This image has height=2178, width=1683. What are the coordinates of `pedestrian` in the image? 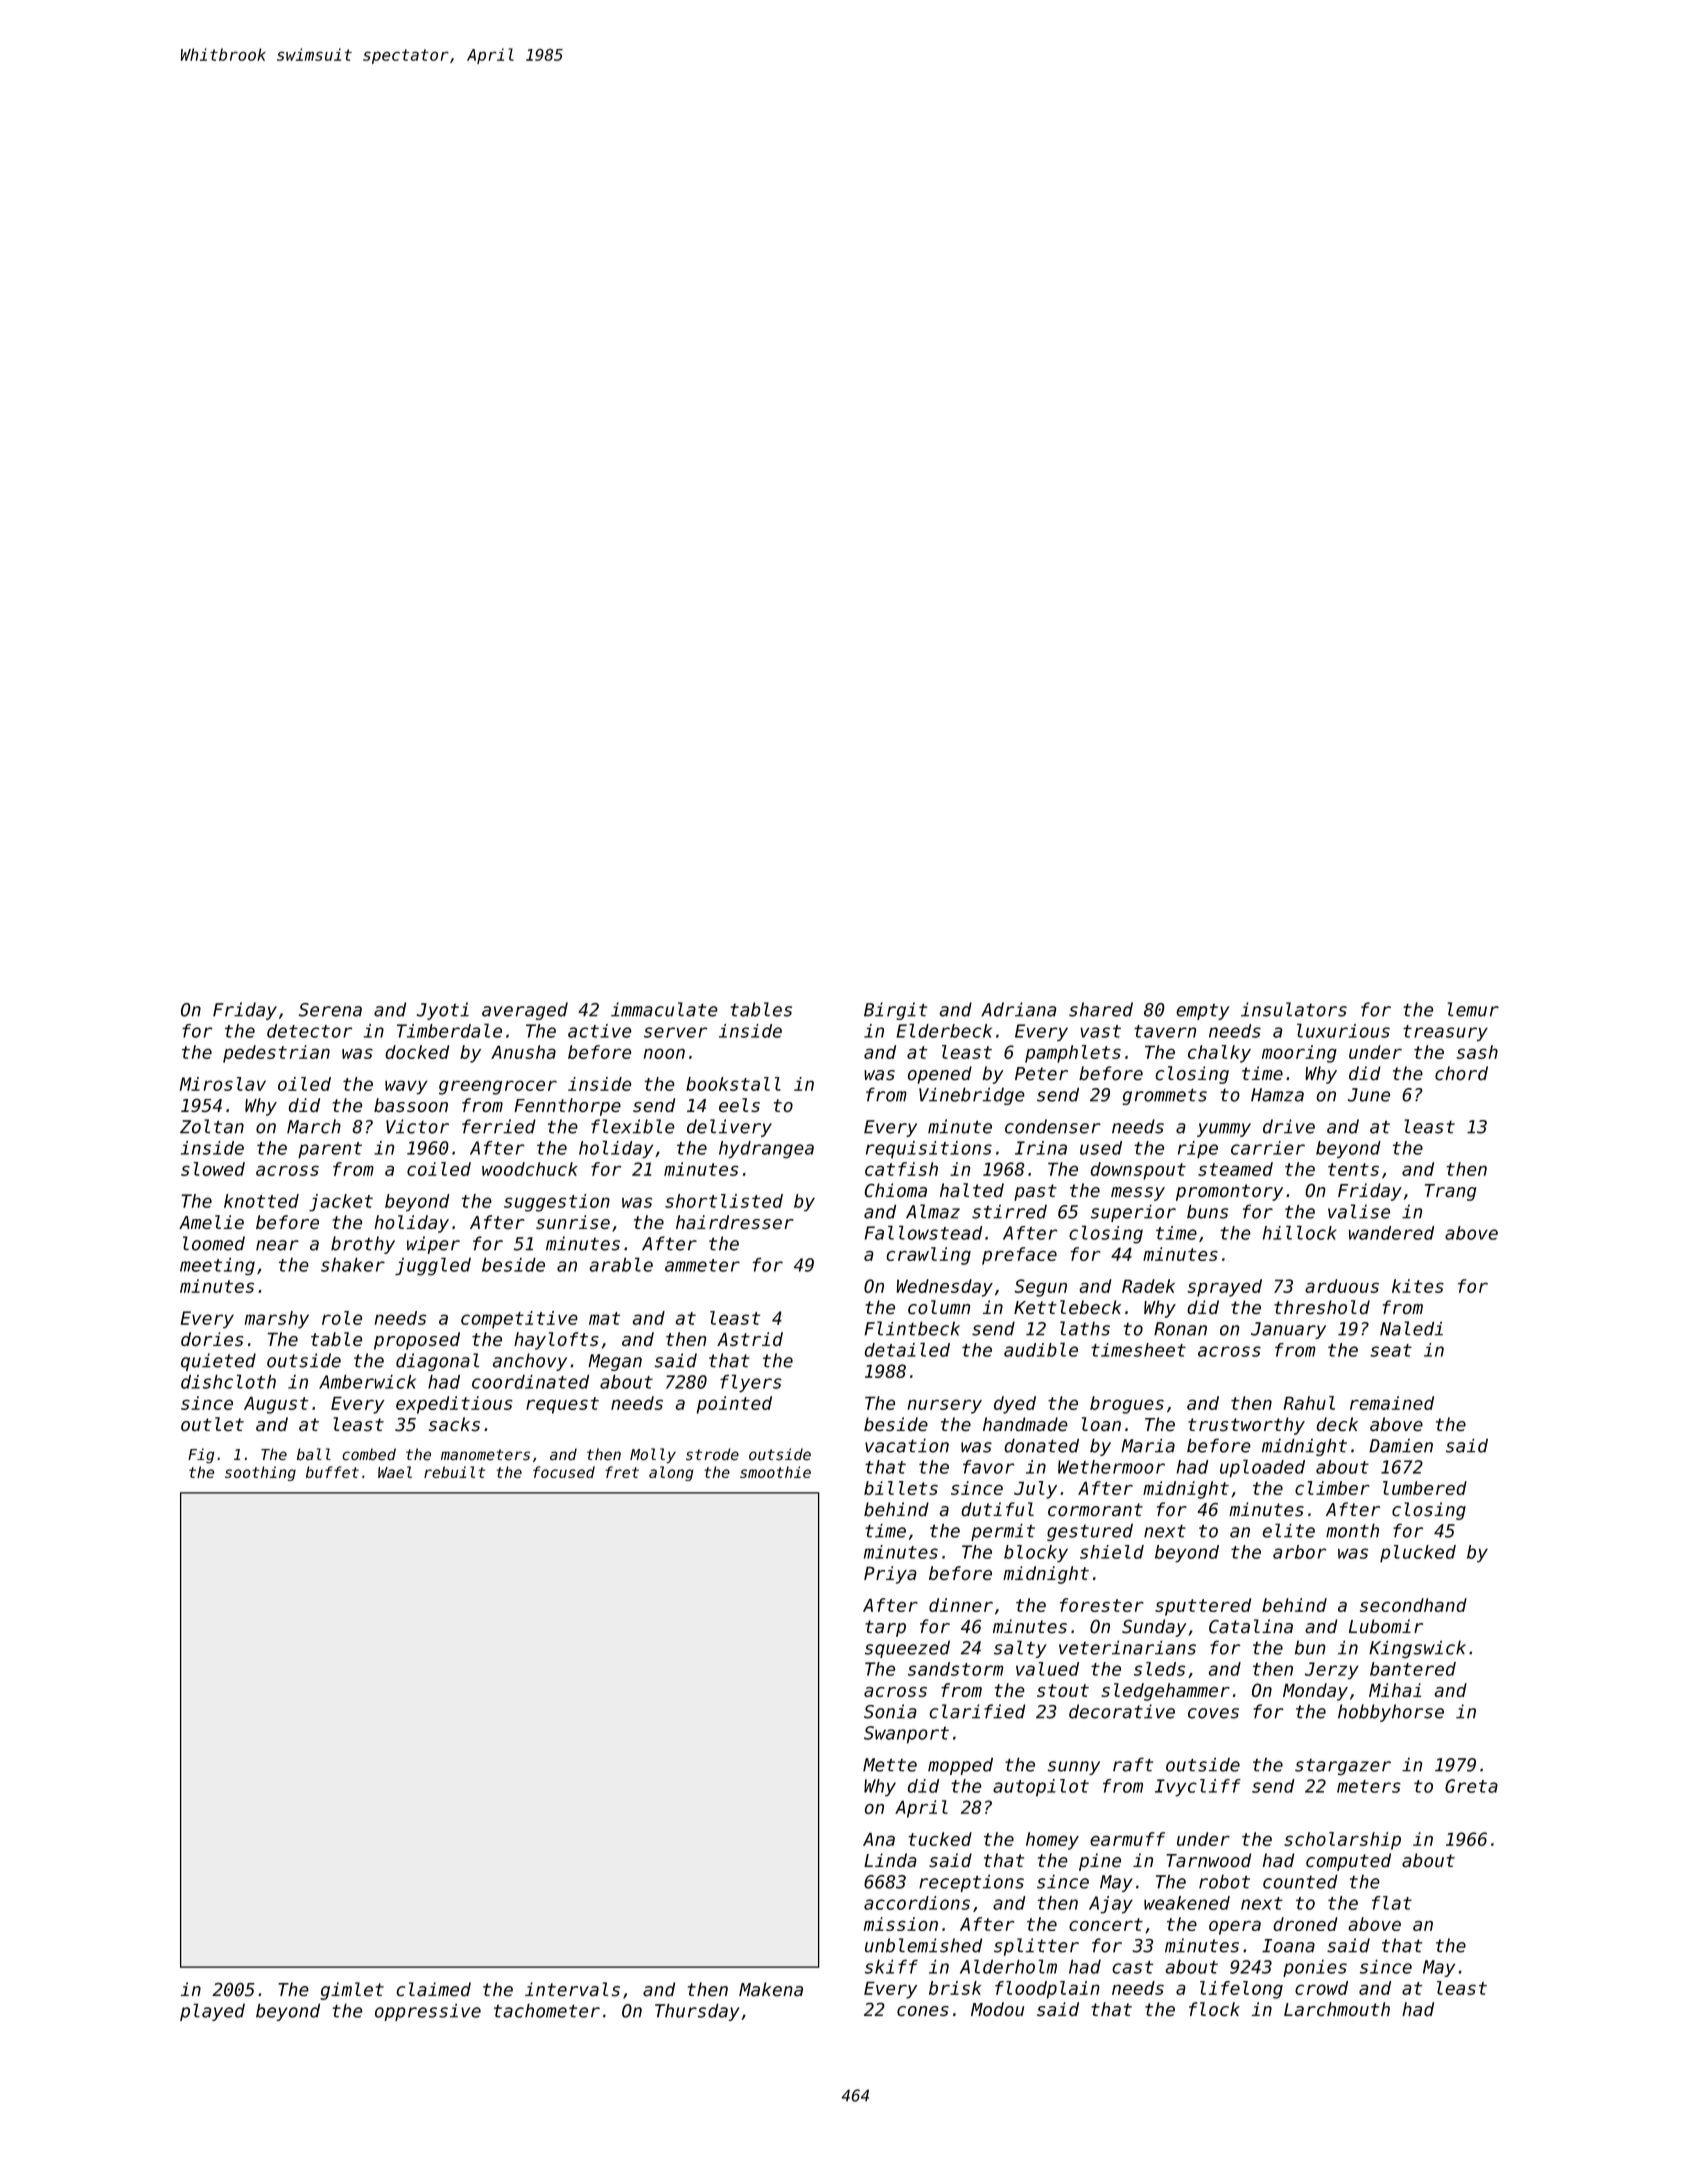 It's located at (276, 1054).
